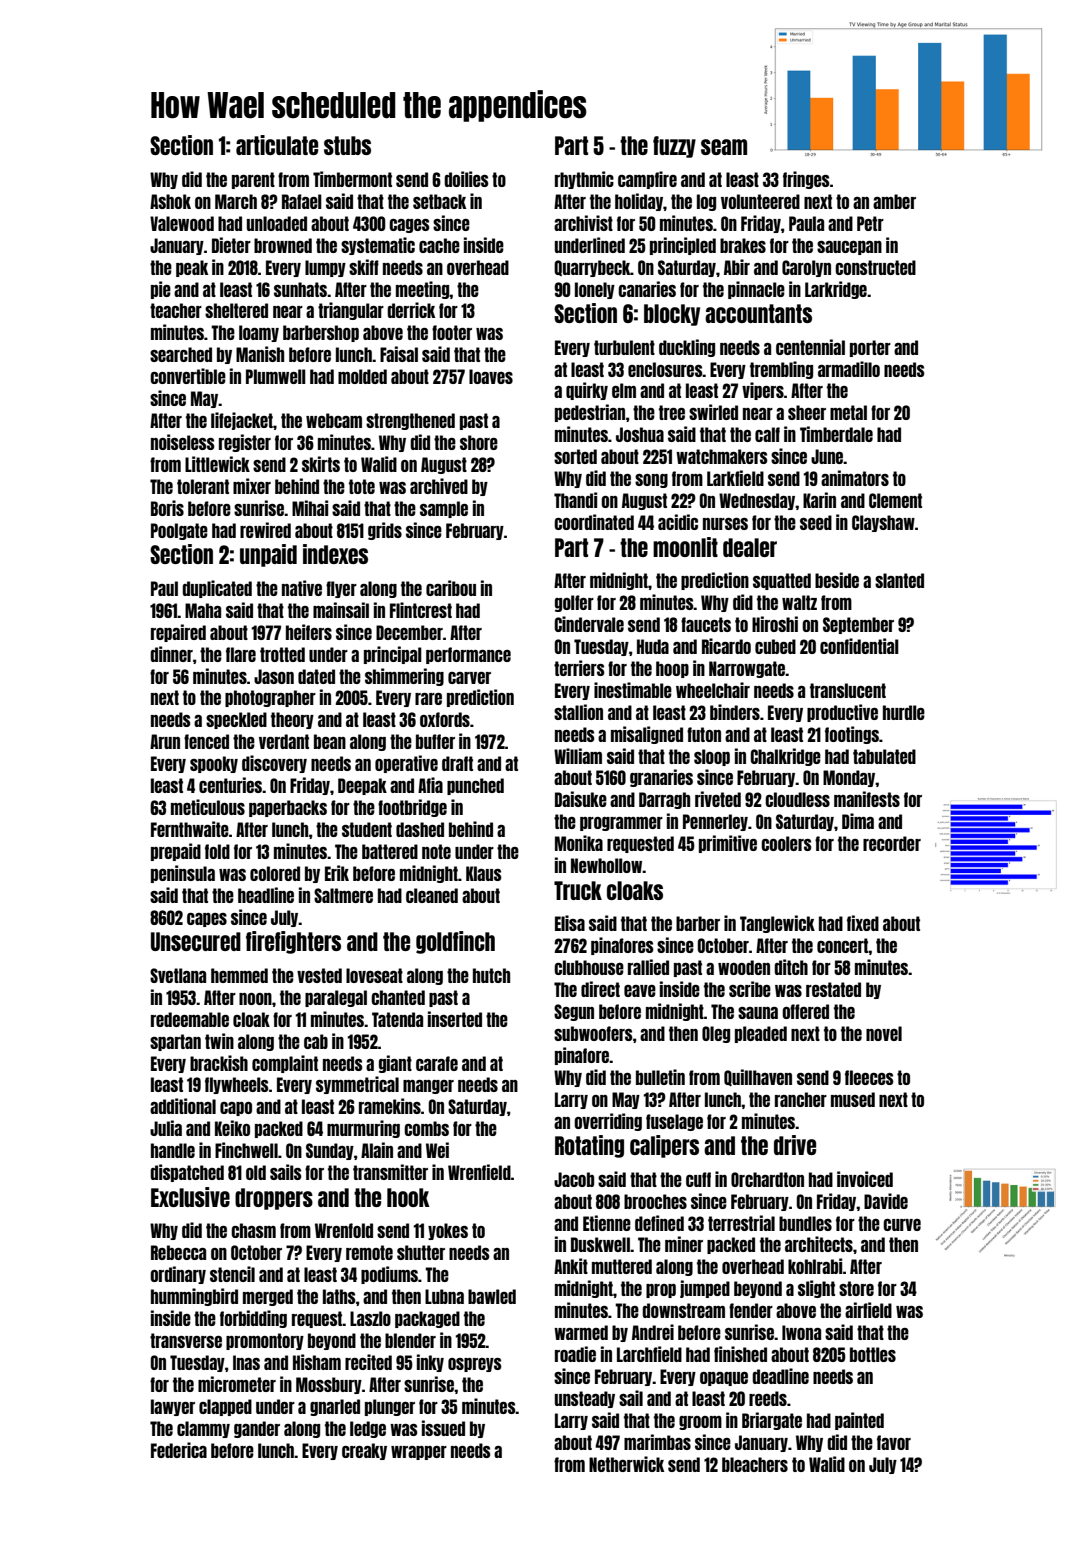 The width and height of the screenshot is (1076, 1558). I want to click on caribou, so click(451, 588).
